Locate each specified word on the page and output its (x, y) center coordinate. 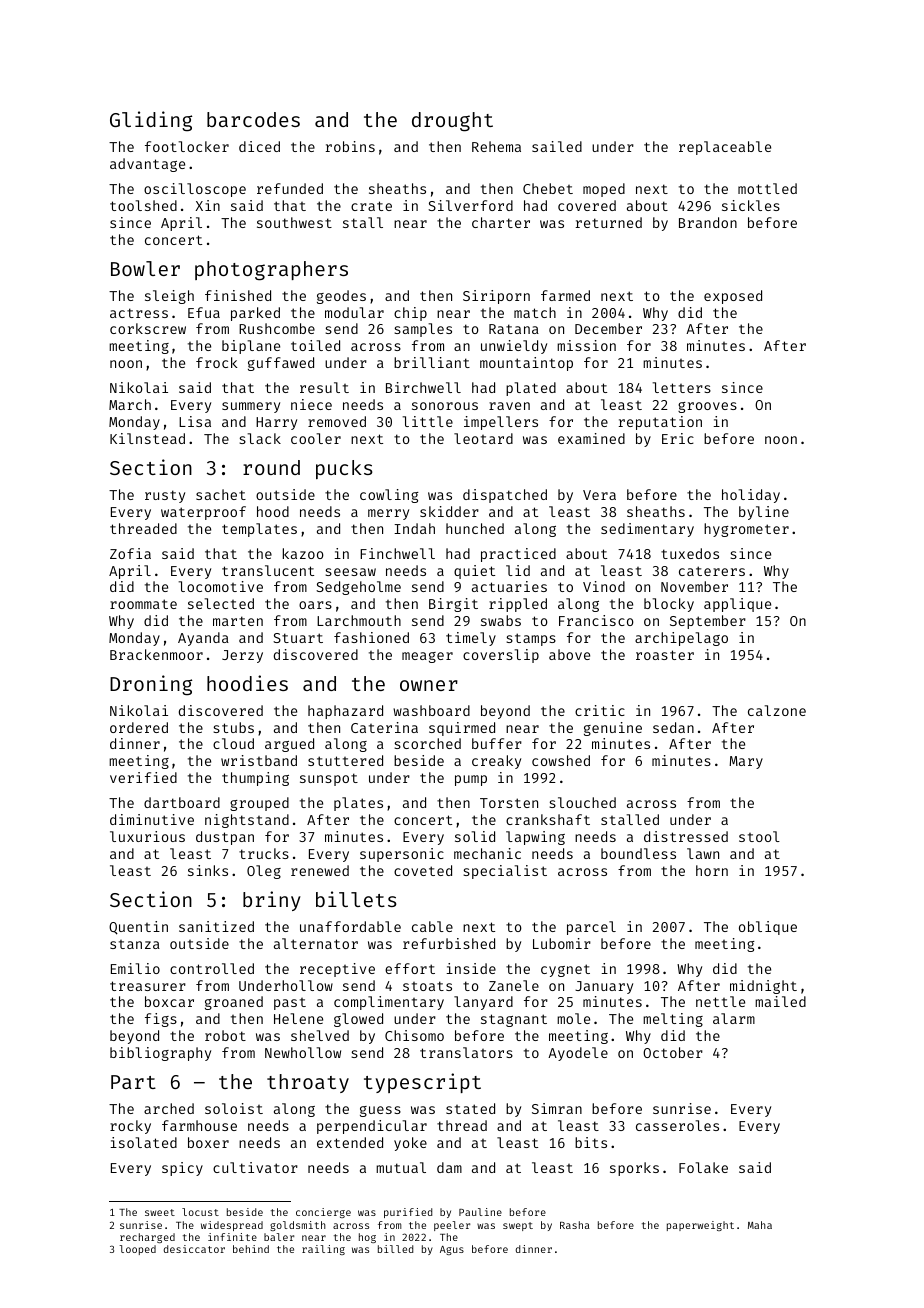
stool (759, 836)
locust (200, 1212)
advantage (147, 165)
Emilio (135, 968)
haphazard (345, 712)
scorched (427, 743)
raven (509, 406)
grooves (707, 407)
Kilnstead (147, 438)
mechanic (487, 853)
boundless (638, 853)
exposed (733, 297)
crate (371, 206)
